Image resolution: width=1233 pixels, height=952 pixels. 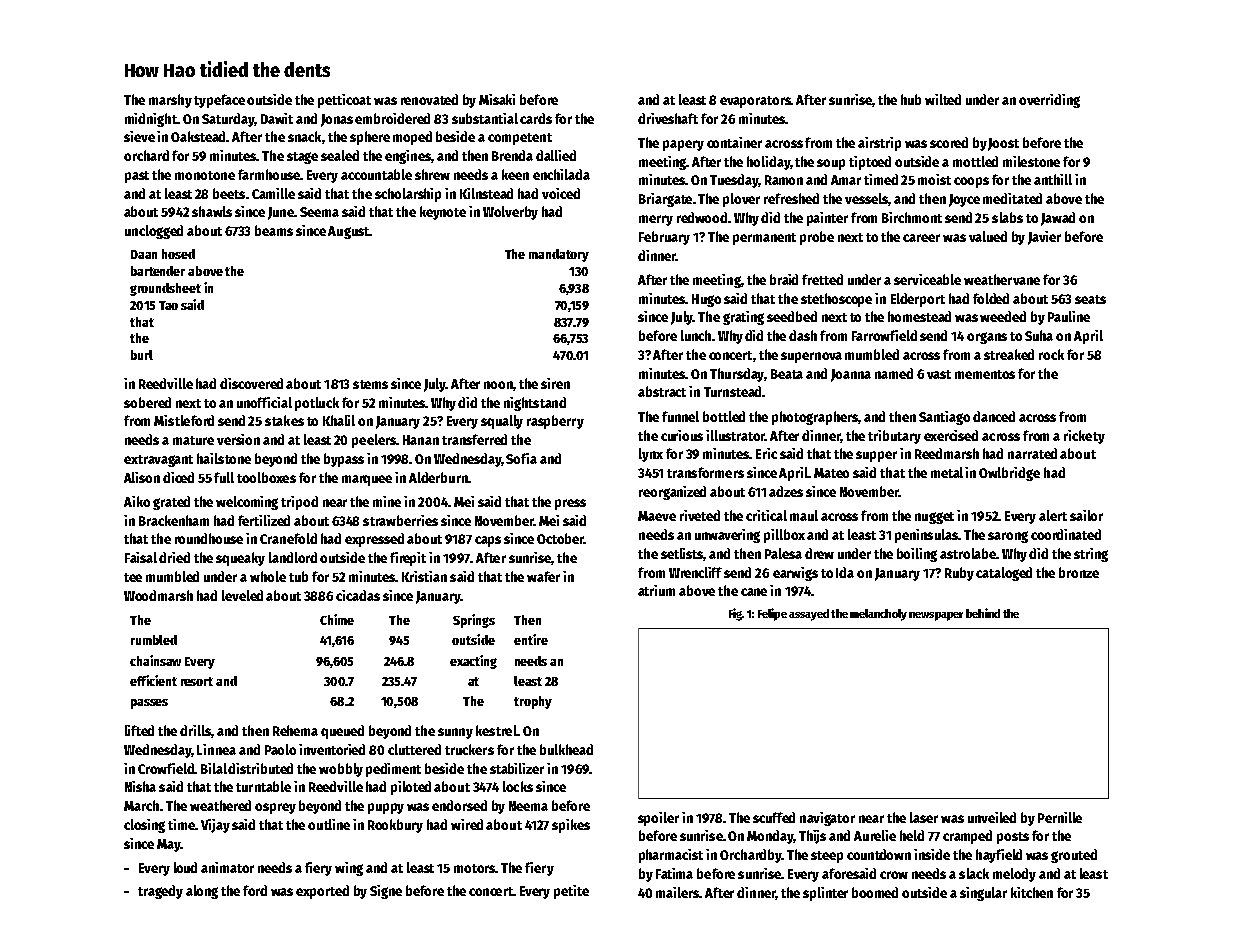 What do you see at coordinates (668, 118) in the page?
I see `driveshaft` at bounding box center [668, 118].
